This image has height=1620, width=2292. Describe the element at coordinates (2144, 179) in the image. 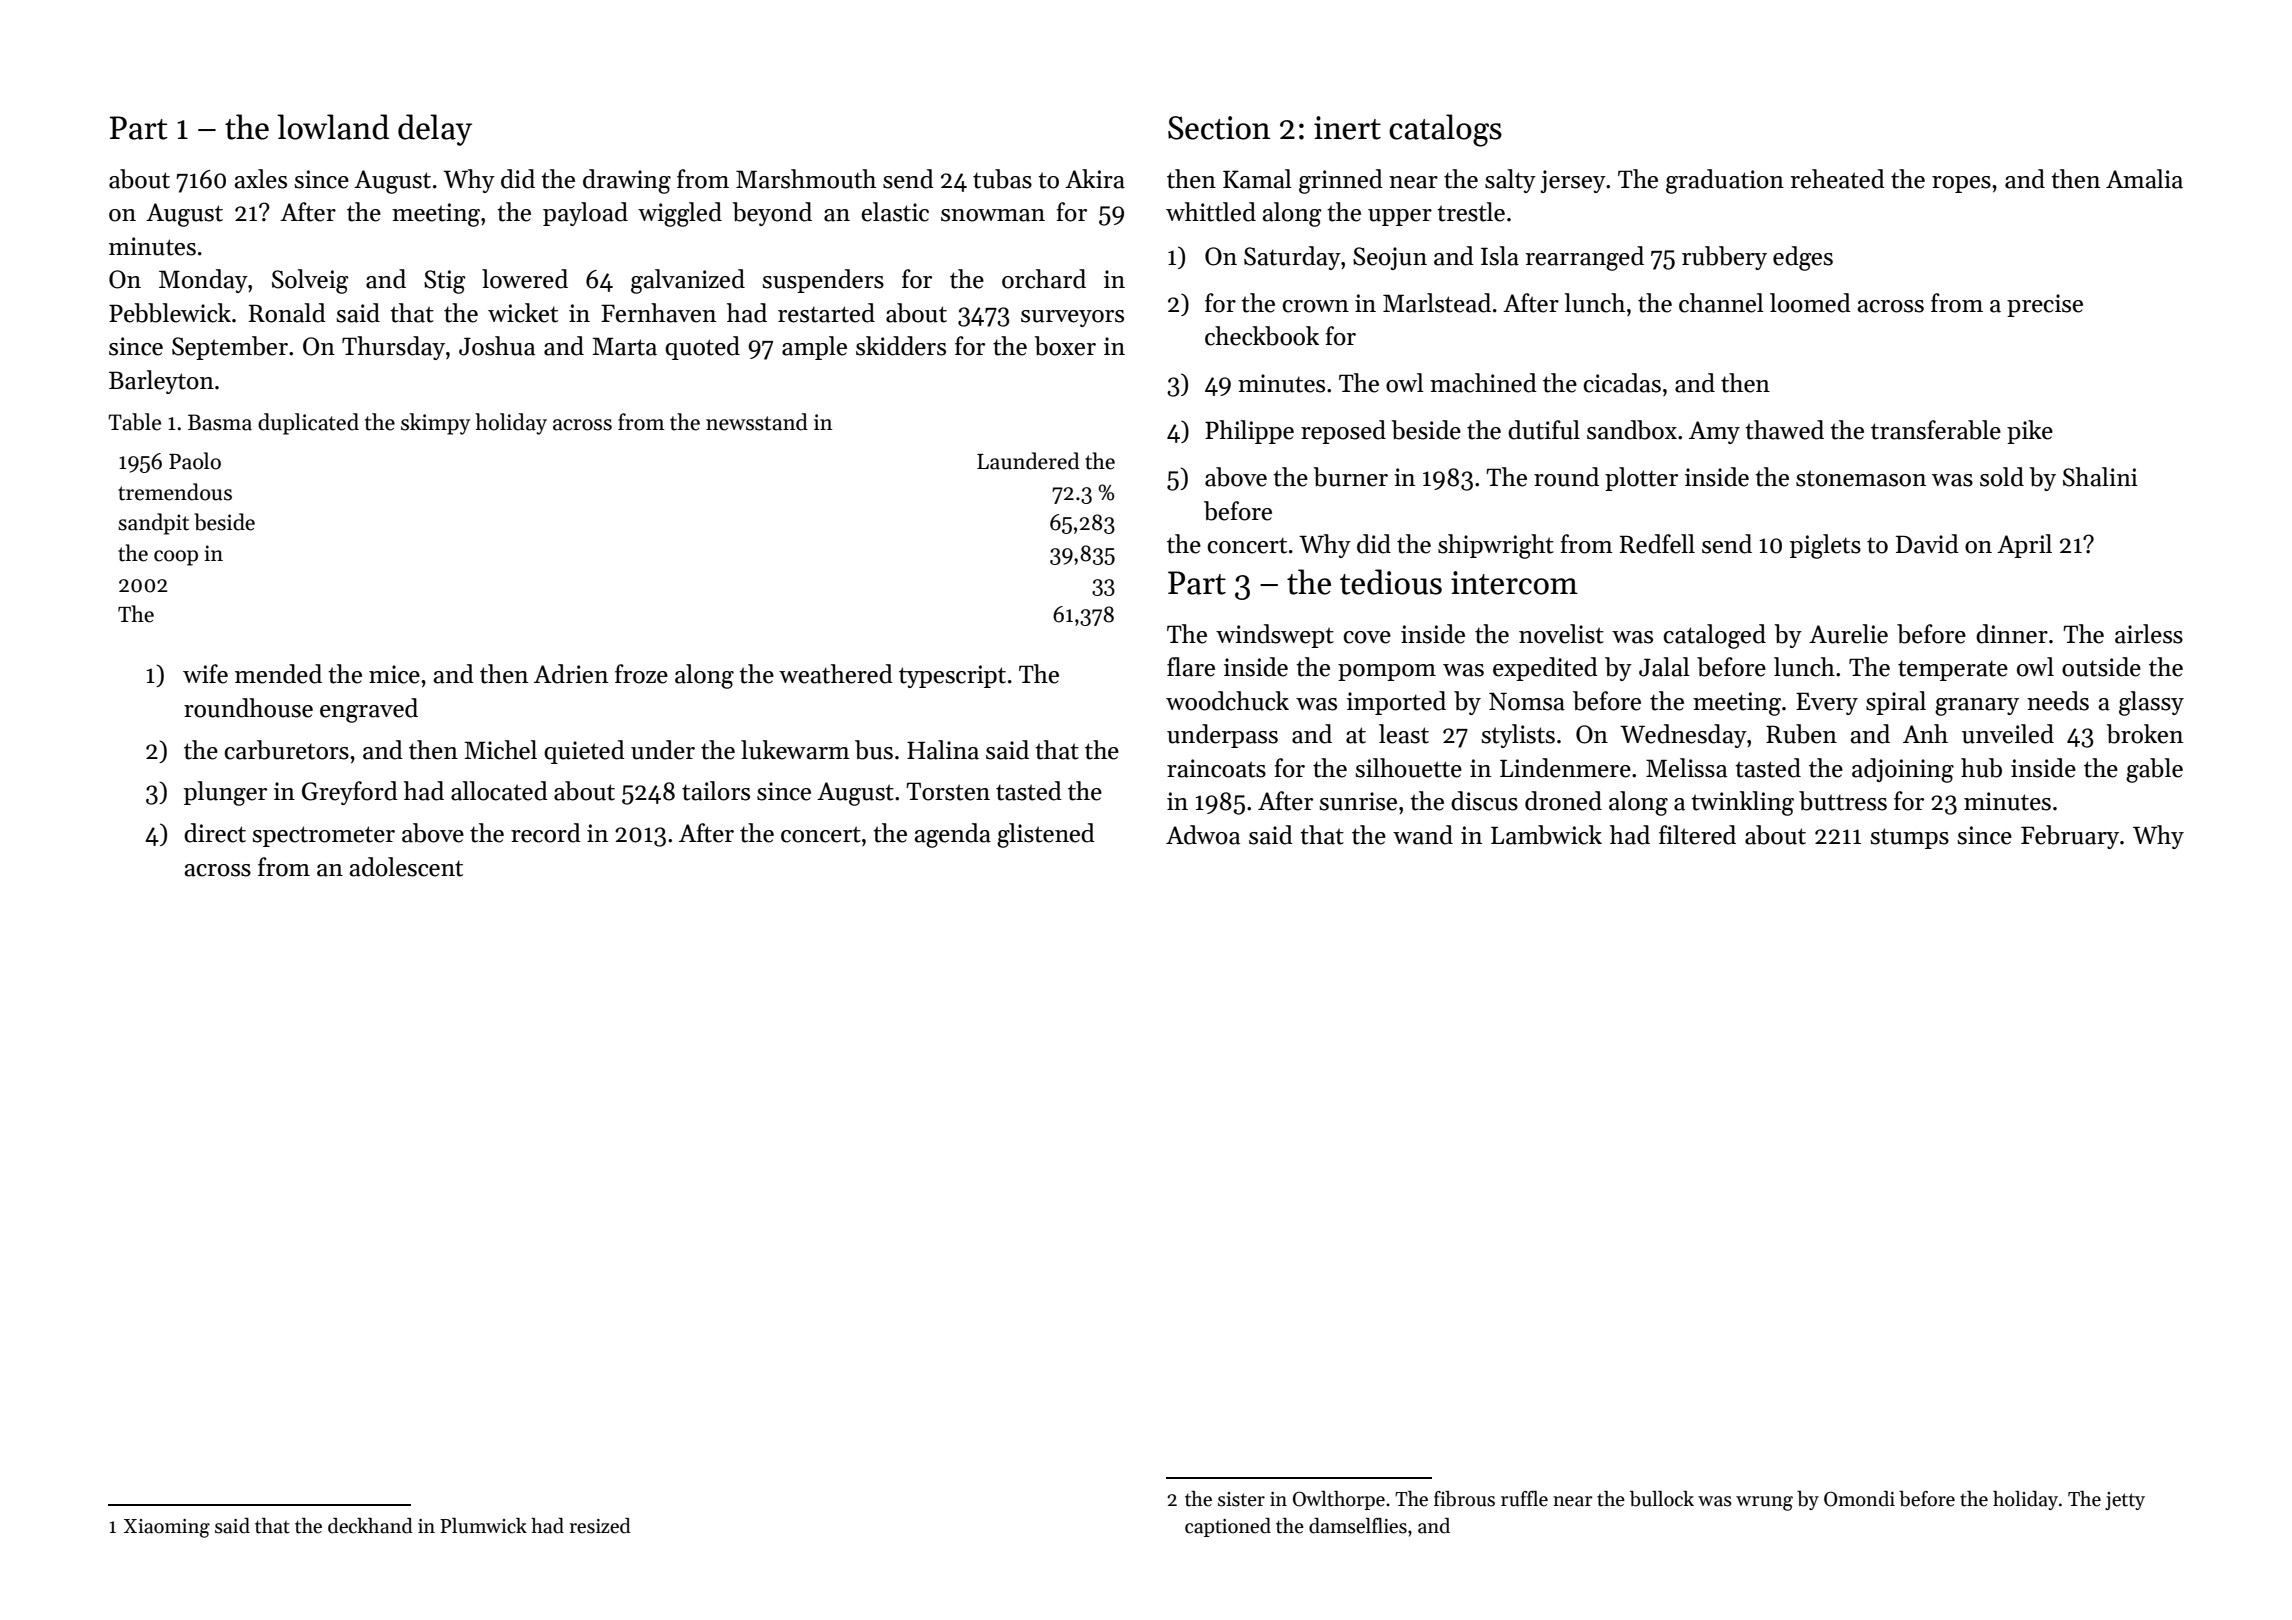

I see `Amalia` at that location.
